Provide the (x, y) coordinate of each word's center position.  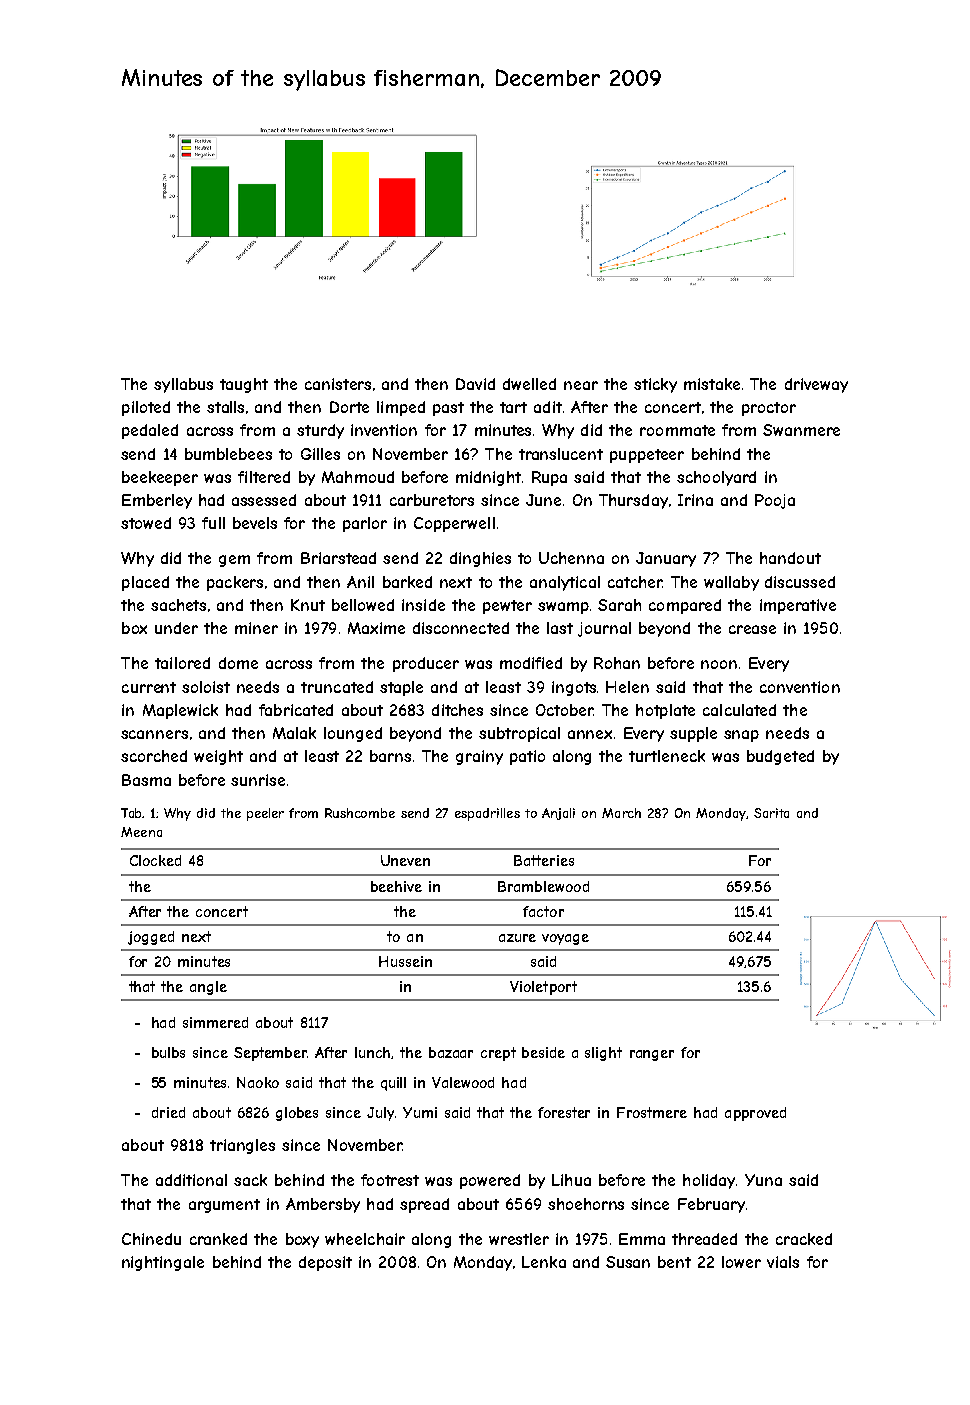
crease (752, 629)
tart (513, 407)
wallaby (731, 583)
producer (426, 664)
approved (755, 1114)
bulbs (168, 1052)
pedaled (150, 431)
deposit (325, 1263)
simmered (215, 1022)
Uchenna (571, 558)
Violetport (543, 988)
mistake (712, 384)
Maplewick (180, 711)
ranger (652, 1055)
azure (517, 938)
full (213, 523)
